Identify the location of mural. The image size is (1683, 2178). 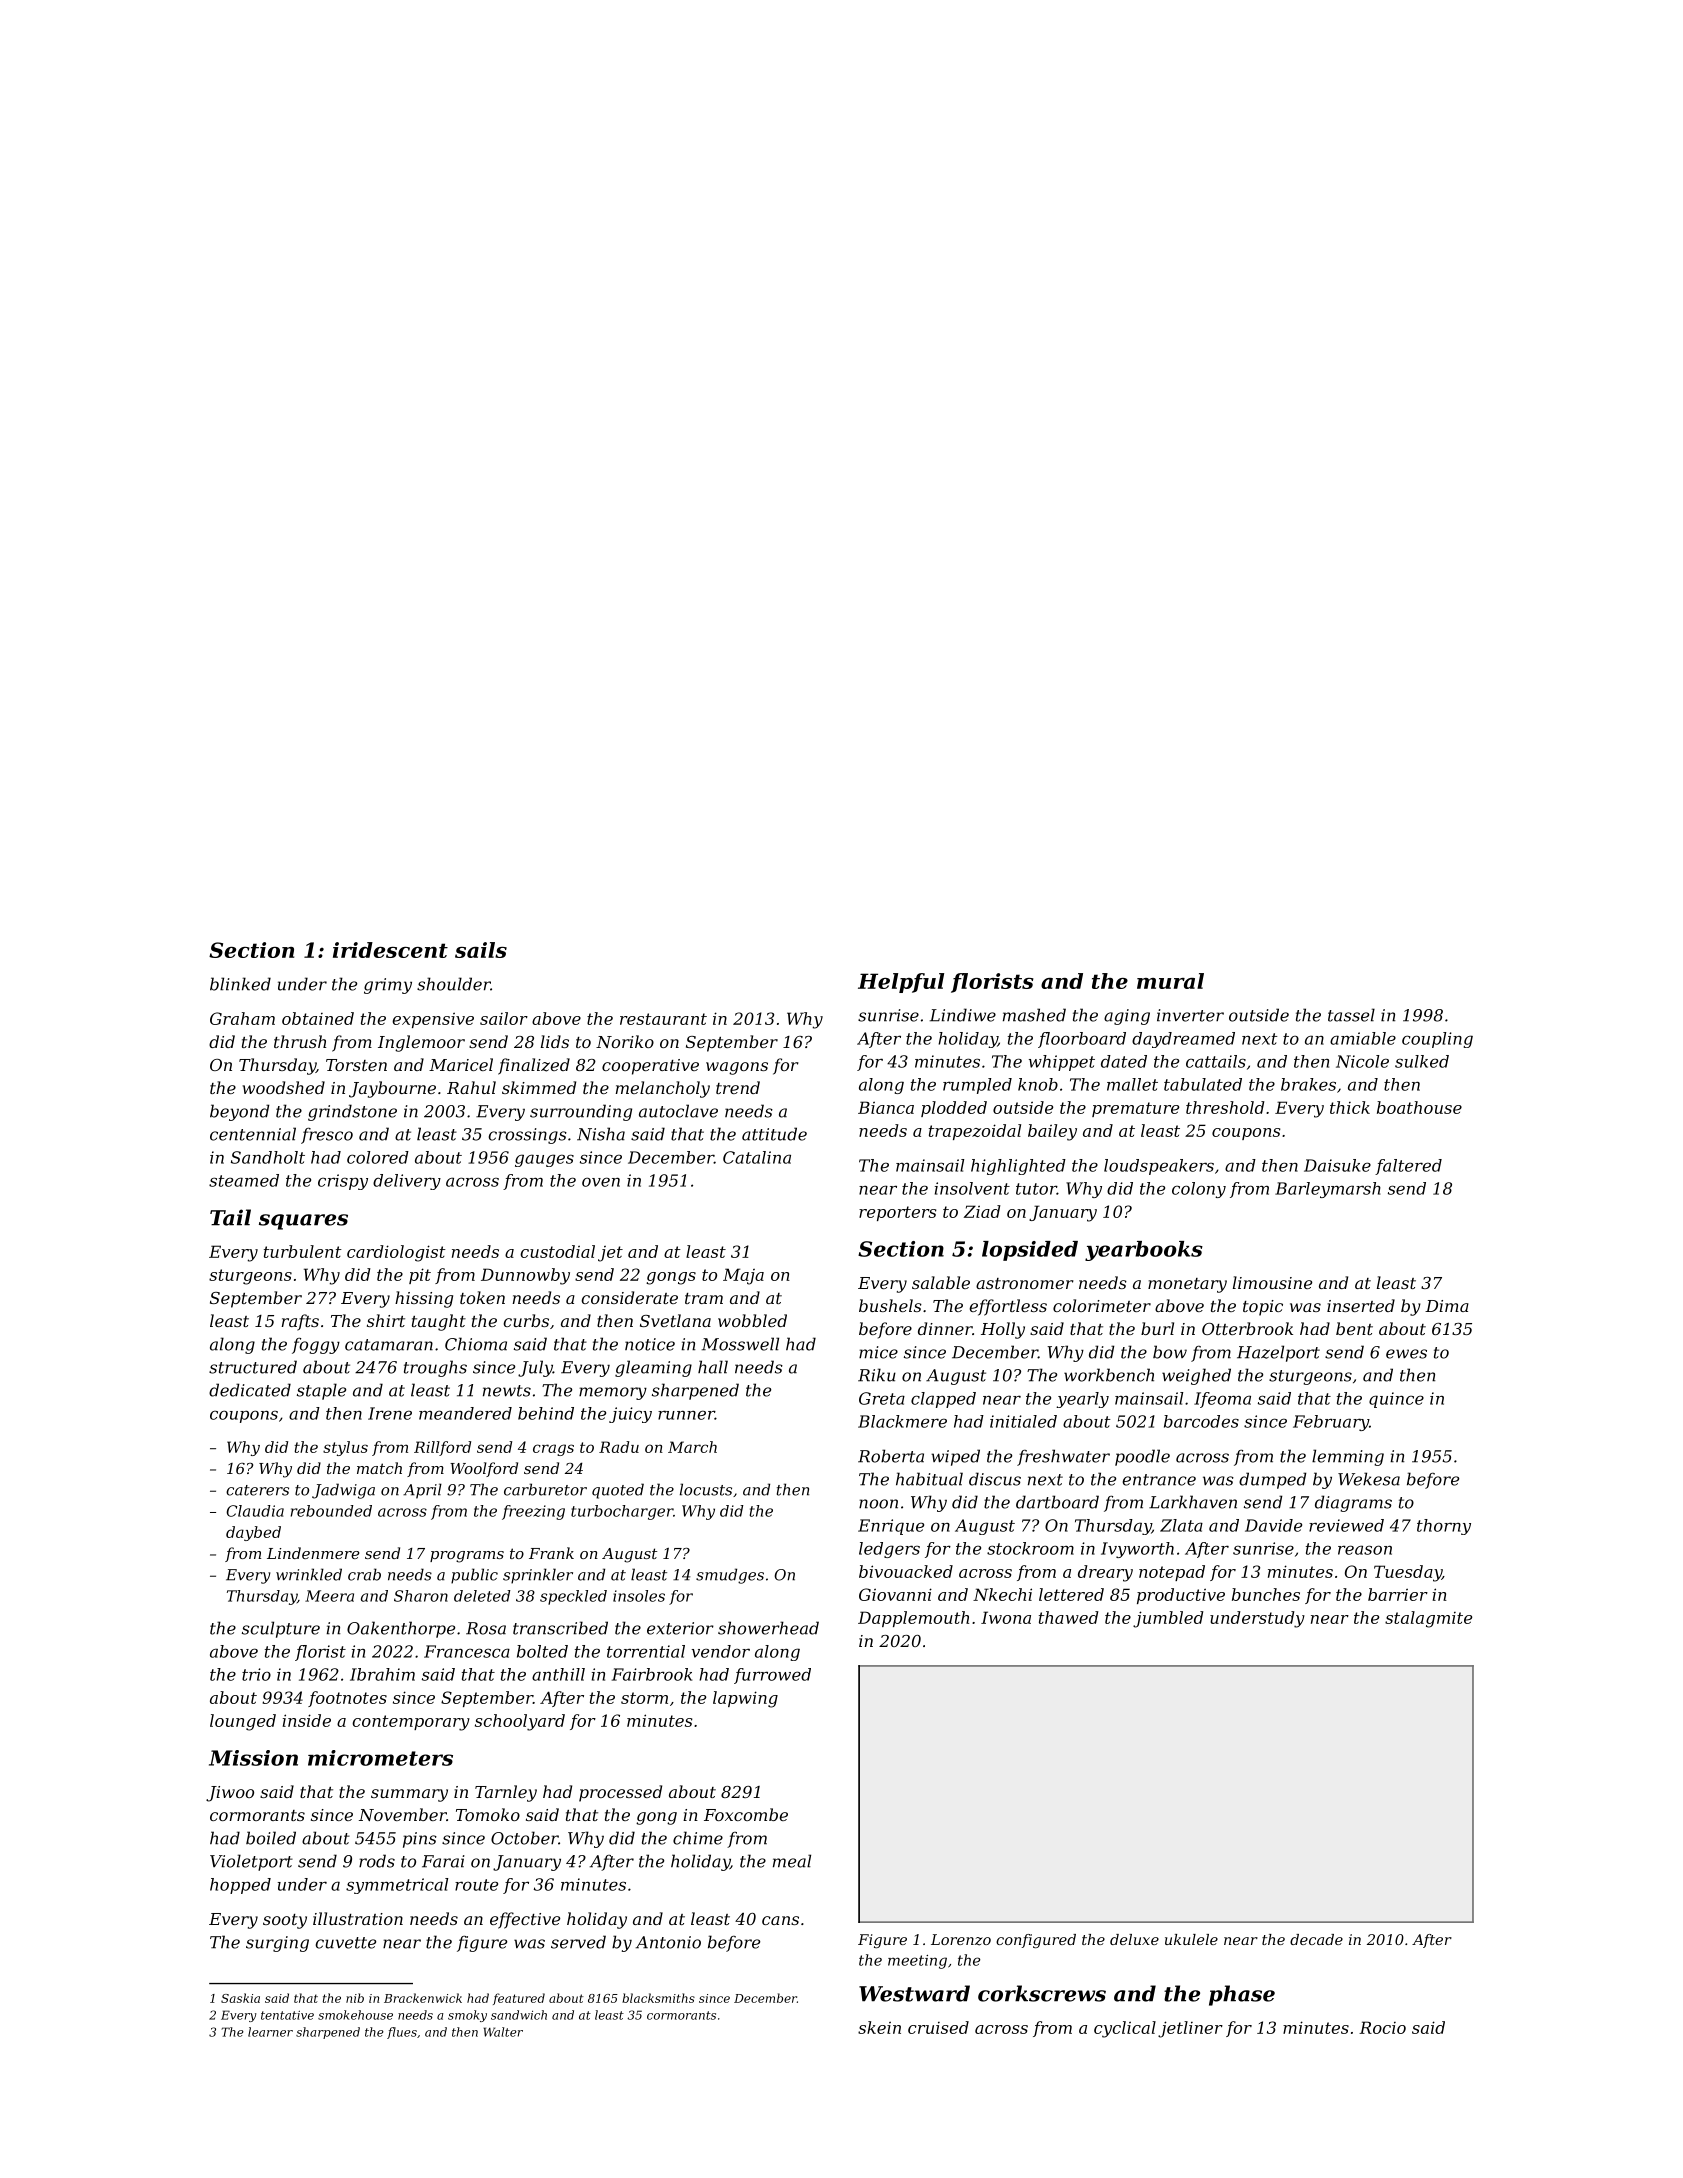
(1170, 981).
